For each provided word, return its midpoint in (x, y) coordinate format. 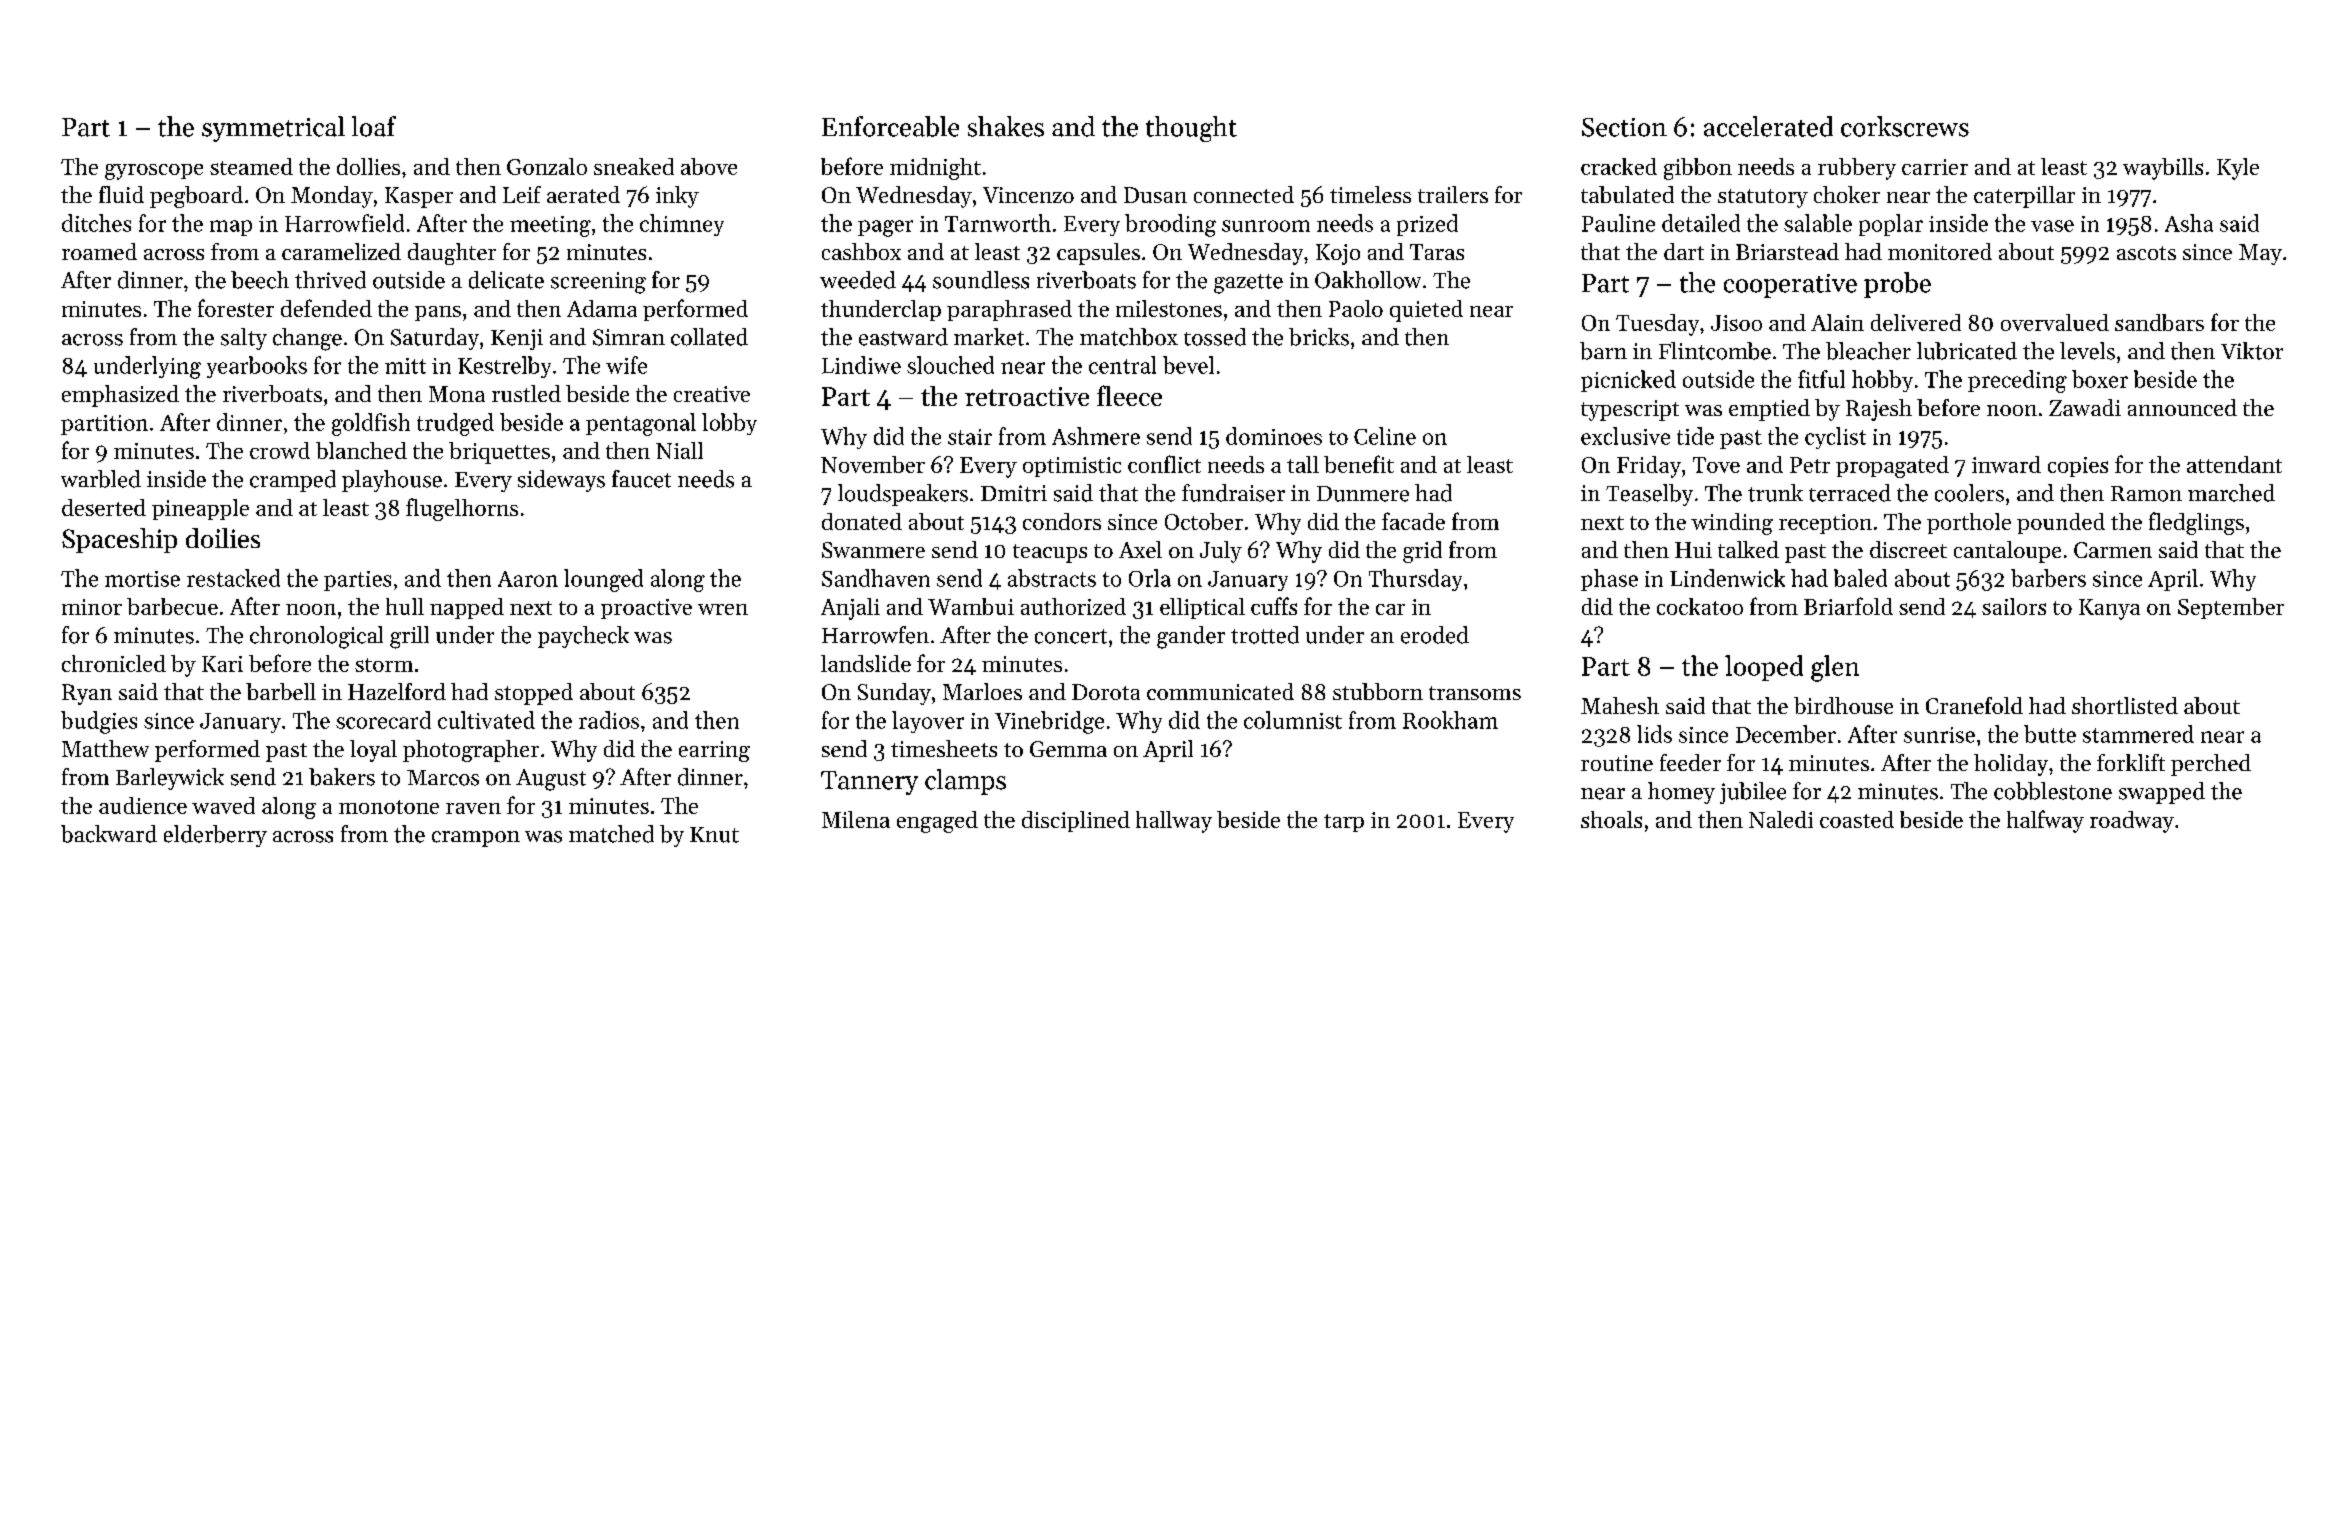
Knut (714, 835)
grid (1422, 552)
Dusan (1155, 195)
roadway (2132, 822)
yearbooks (257, 367)
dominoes (1274, 436)
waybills (2163, 169)
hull (405, 606)
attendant (2234, 464)
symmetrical (273, 129)
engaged (937, 822)
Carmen (2113, 550)
